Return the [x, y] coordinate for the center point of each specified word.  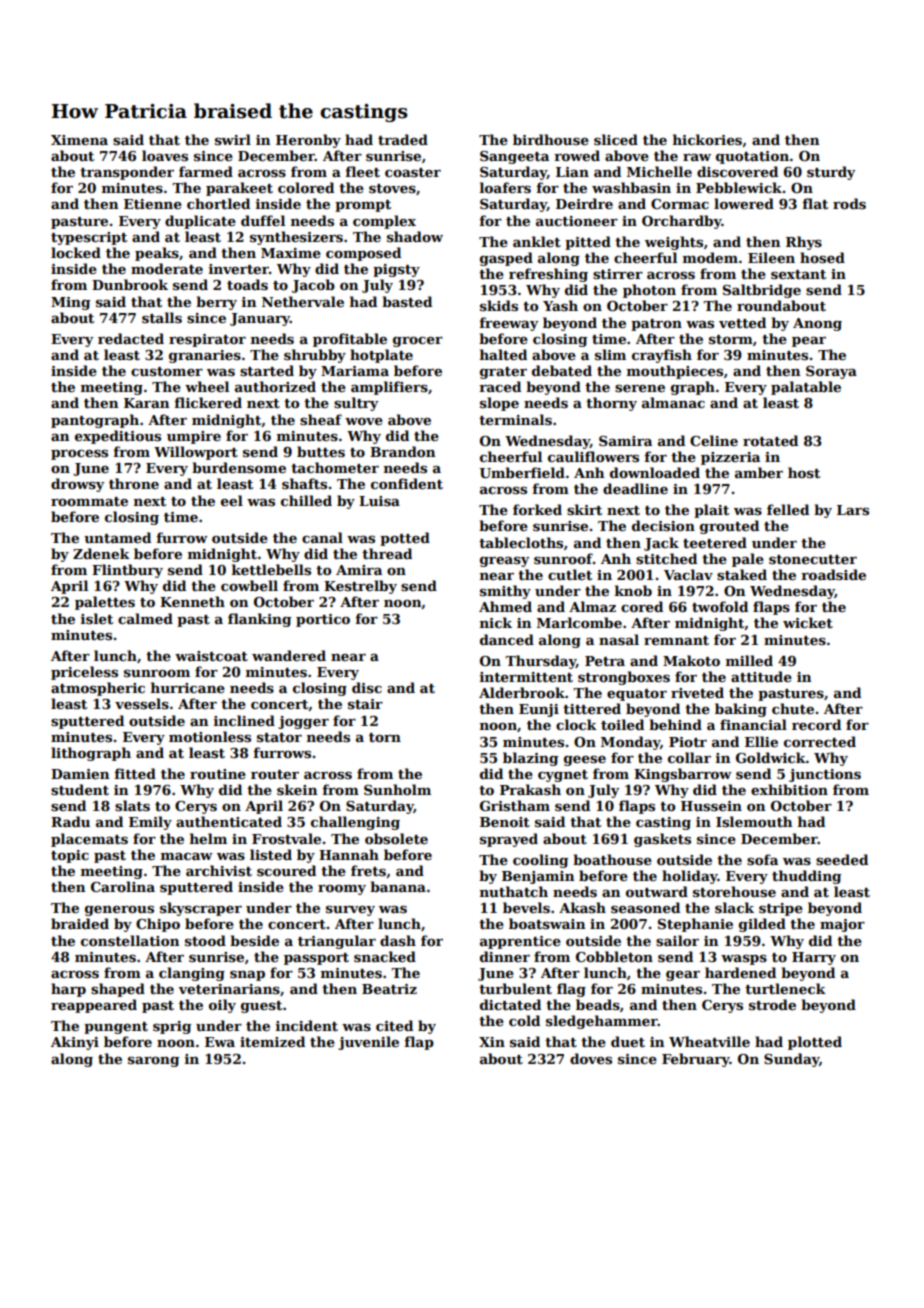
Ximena [79, 140]
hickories [707, 139]
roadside [833, 574]
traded [403, 139]
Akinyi [75, 1043]
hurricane [188, 687]
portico [323, 620]
